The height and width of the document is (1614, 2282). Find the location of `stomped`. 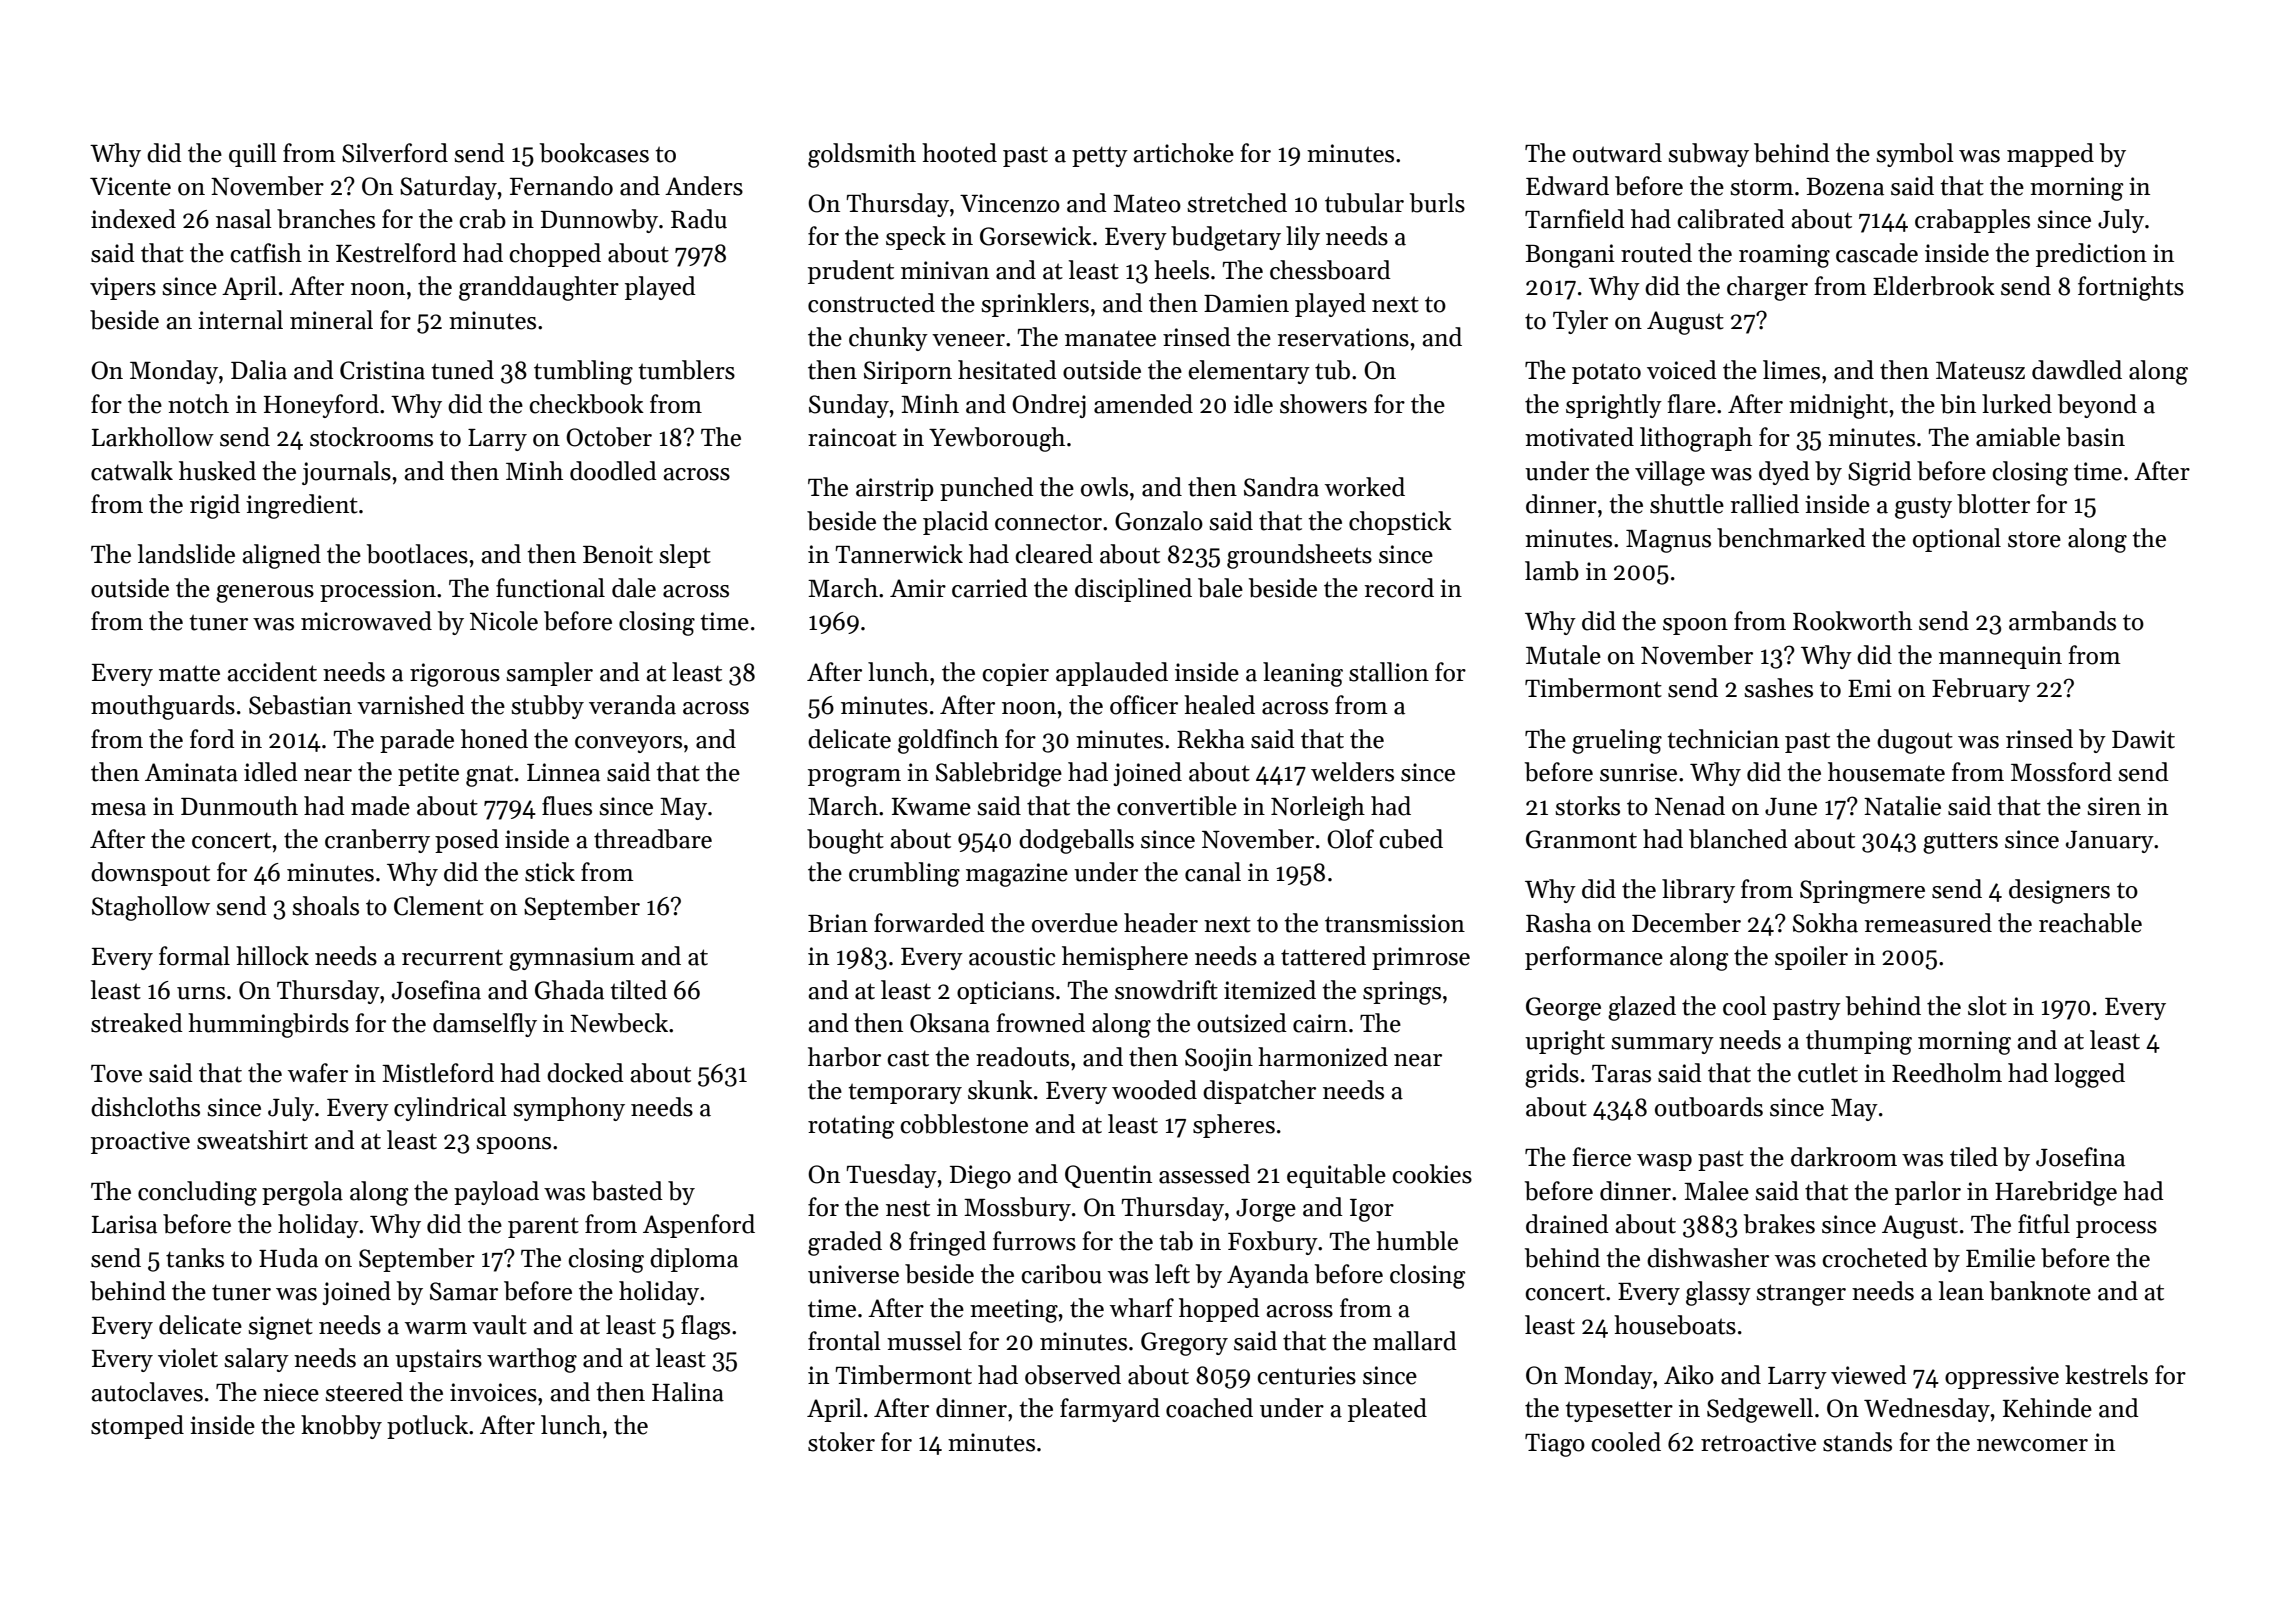

stomped is located at coordinates (137, 1427).
